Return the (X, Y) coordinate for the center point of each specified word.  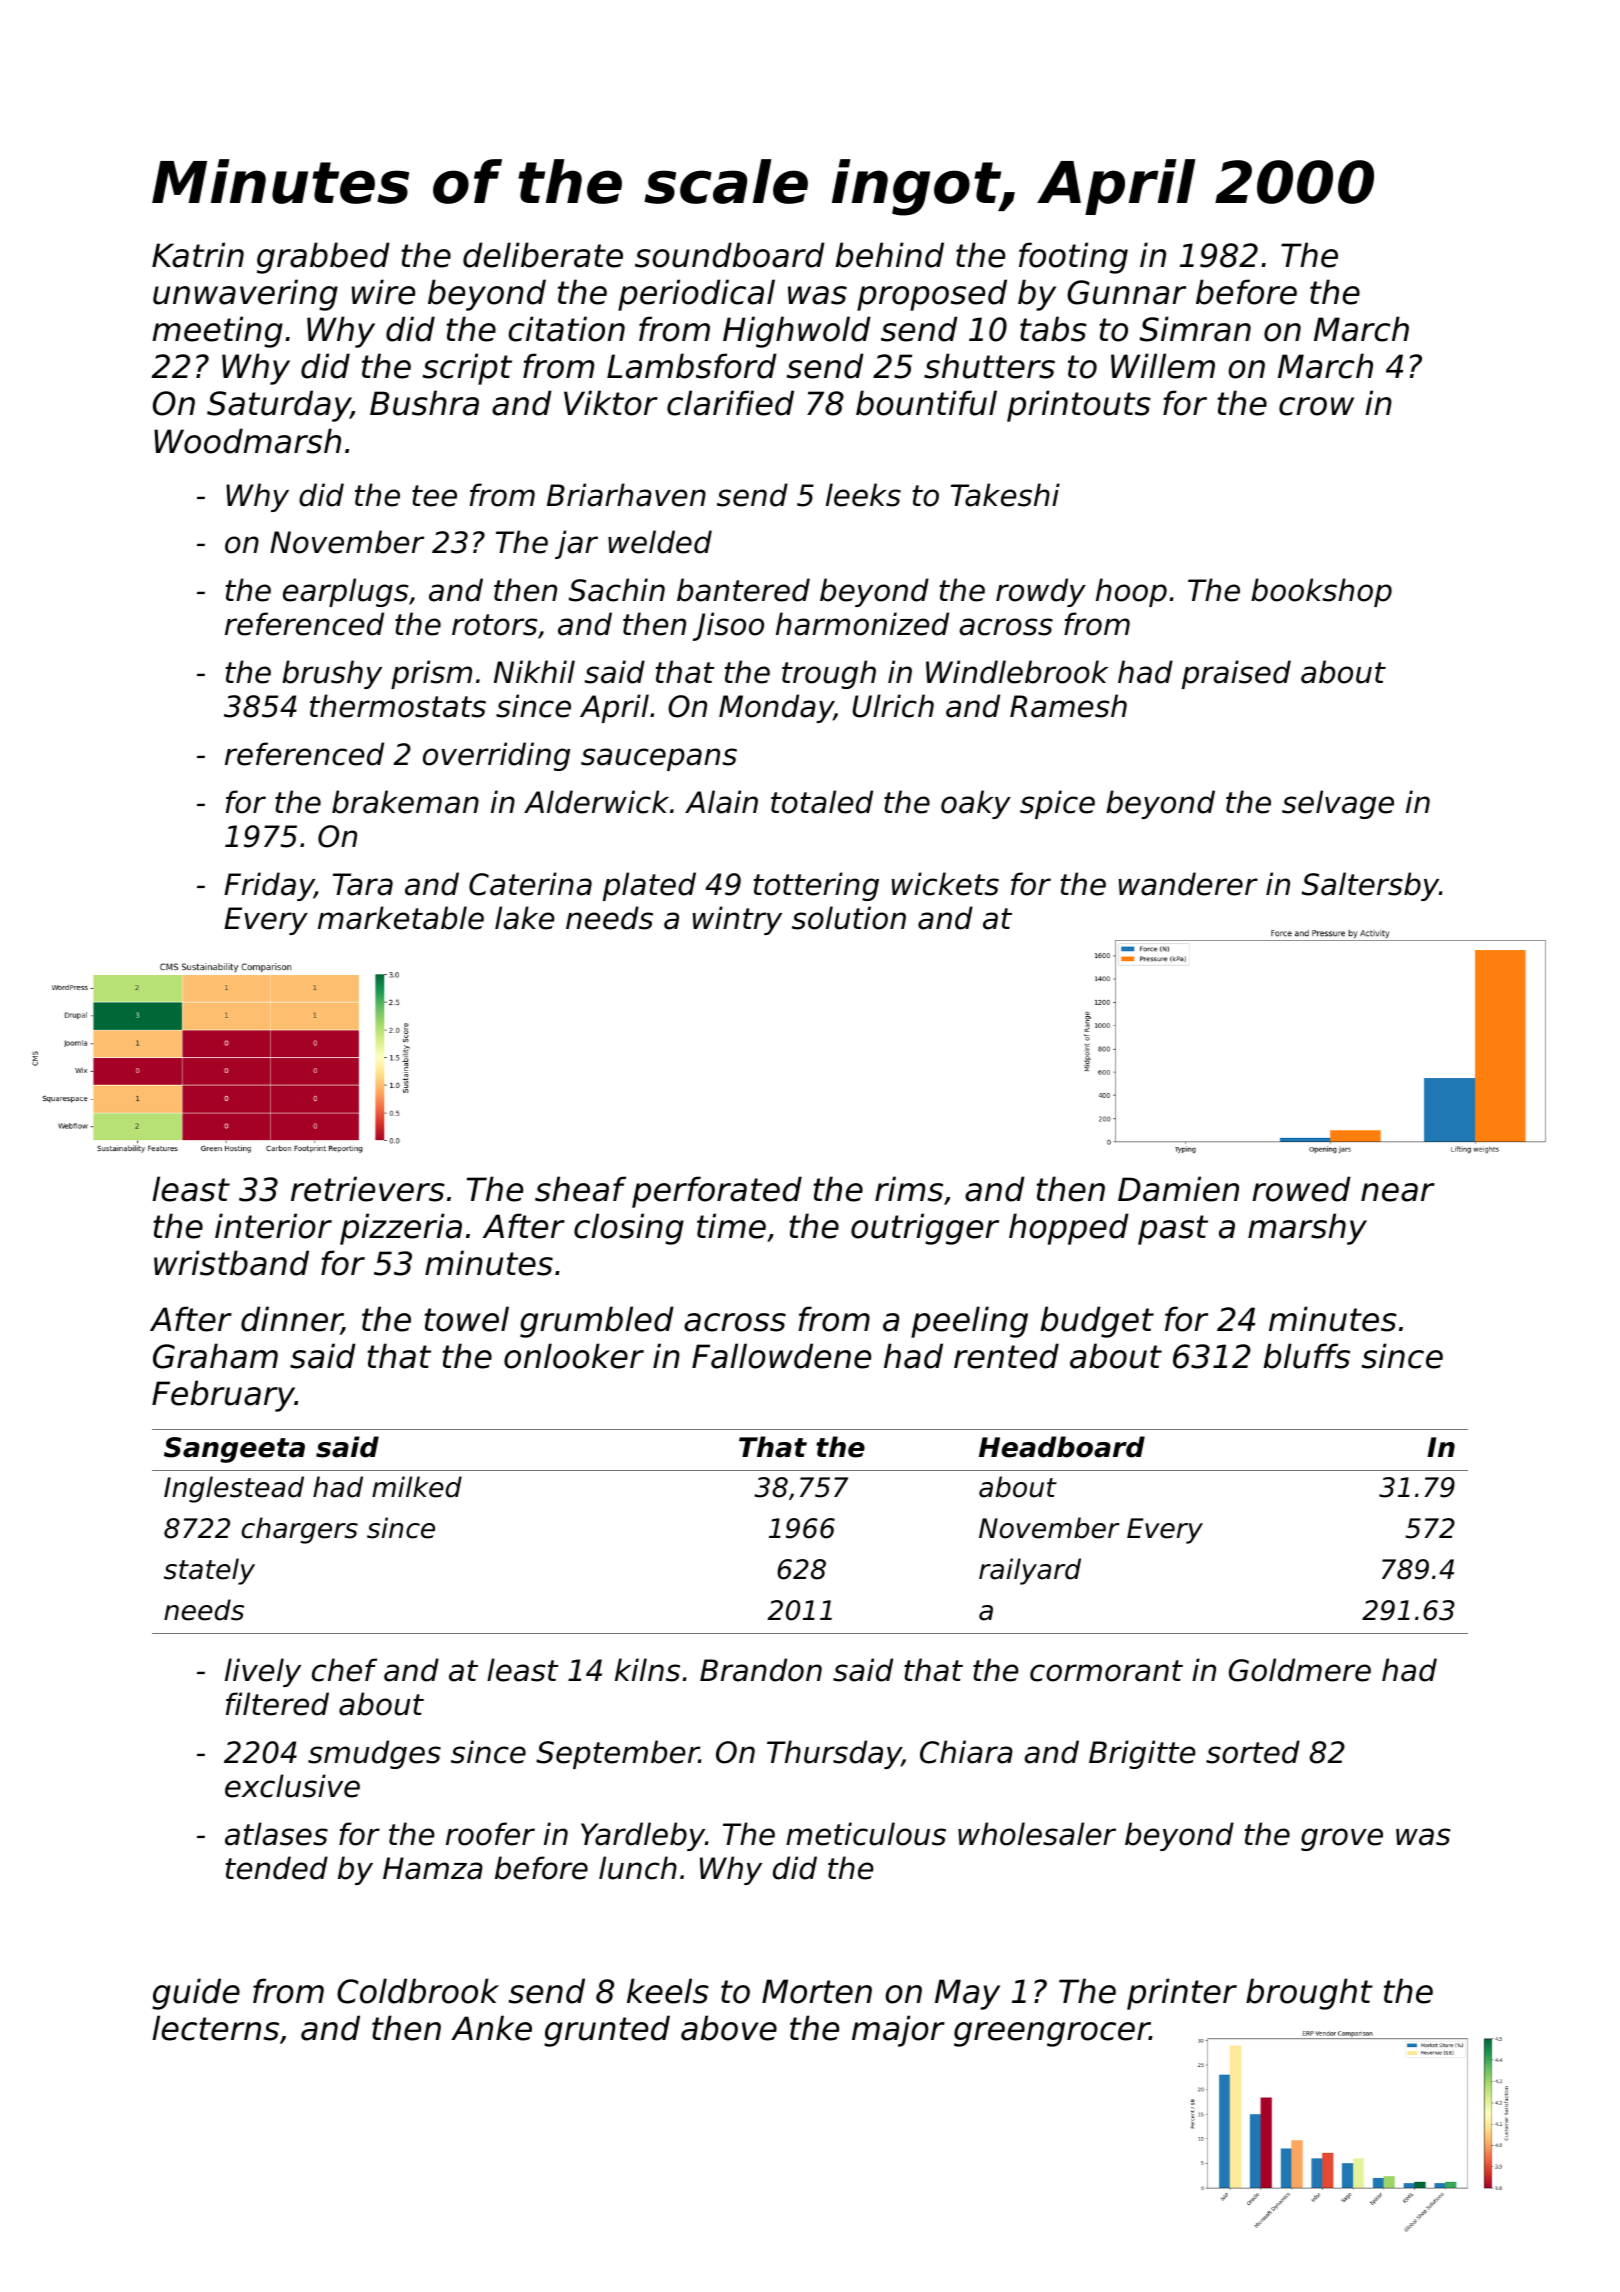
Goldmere (1300, 1670)
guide (196, 1994)
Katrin (198, 255)
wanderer (1188, 884)
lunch (638, 1868)
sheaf (580, 1189)
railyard (1030, 1571)
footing (1073, 258)
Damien (1178, 1189)
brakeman (405, 802)
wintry (737, 920)
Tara (363, 884)
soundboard (730, 255)
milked (417, 1487)
